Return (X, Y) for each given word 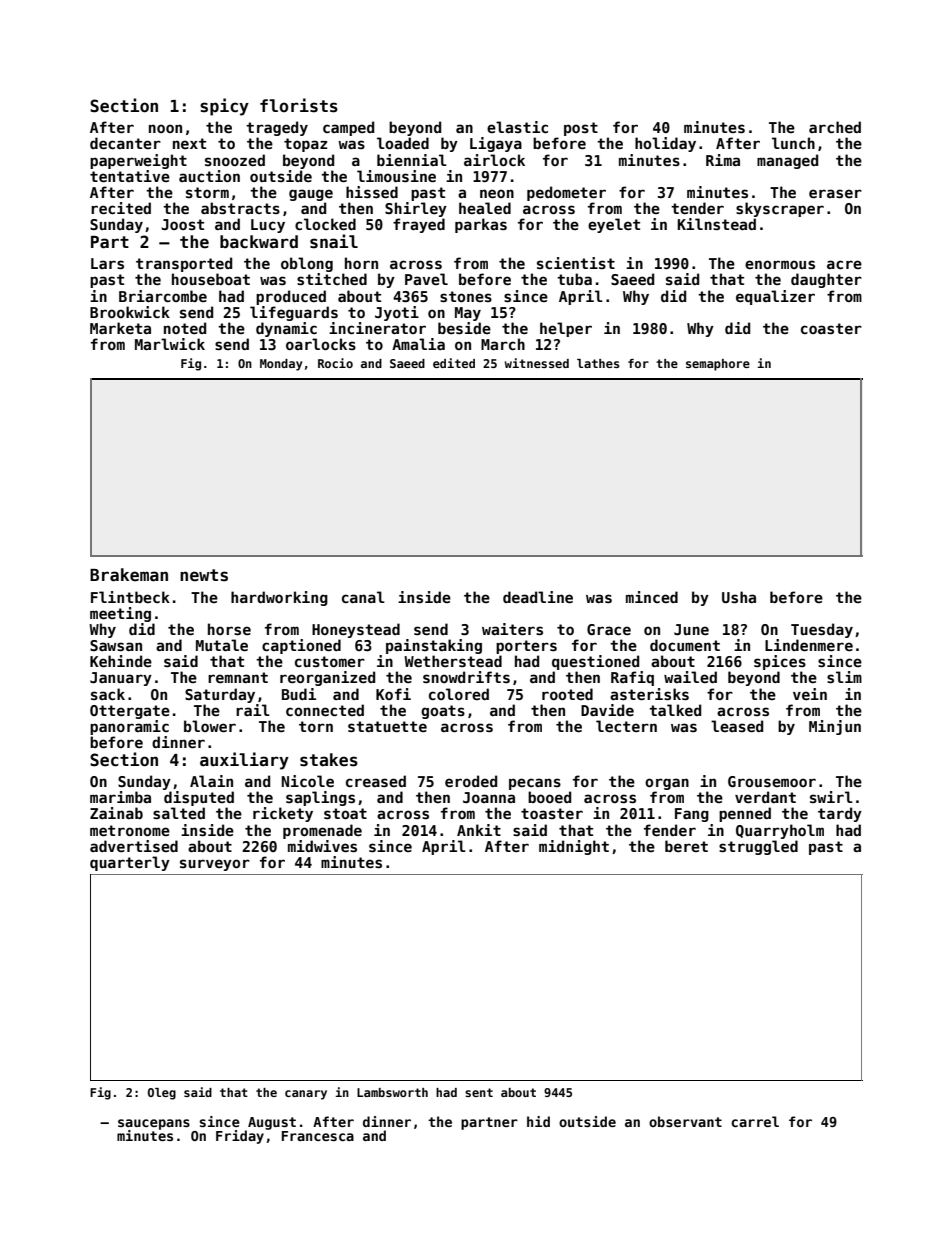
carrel (755, 1121)
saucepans (154, 1124)
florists (299, 105)
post (581, 129)
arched (835, 127)
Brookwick (130, 312)
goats (443, 712)
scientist (576, 263)
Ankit (479, 830)
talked (675, 710)
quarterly (130, 863)
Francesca (318, 1136)
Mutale (222, 645)
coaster (831, 328)
